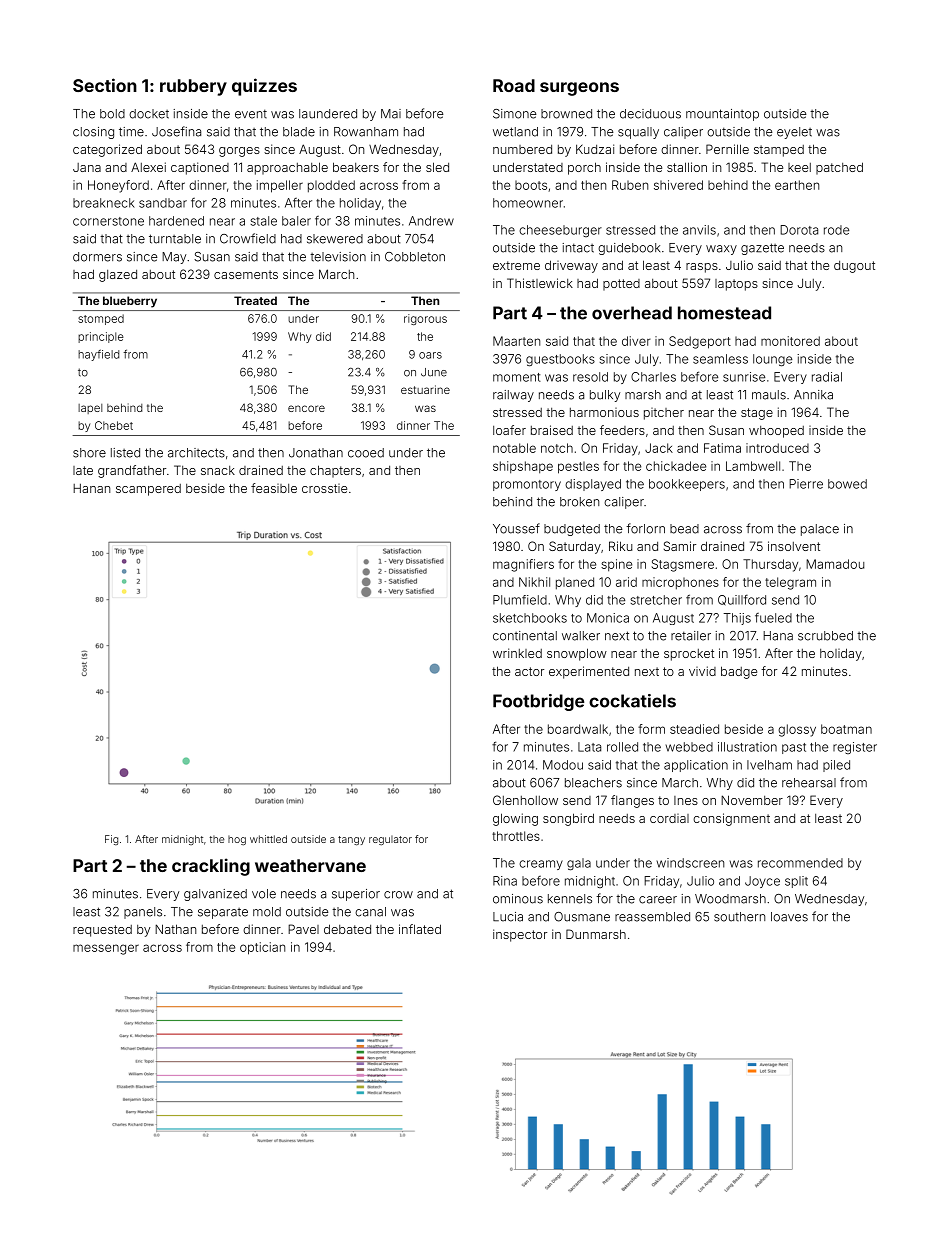 Image resolution: width=952 pixels, height=1233 pixels. I want to click on laptops, so click(736, 285).
